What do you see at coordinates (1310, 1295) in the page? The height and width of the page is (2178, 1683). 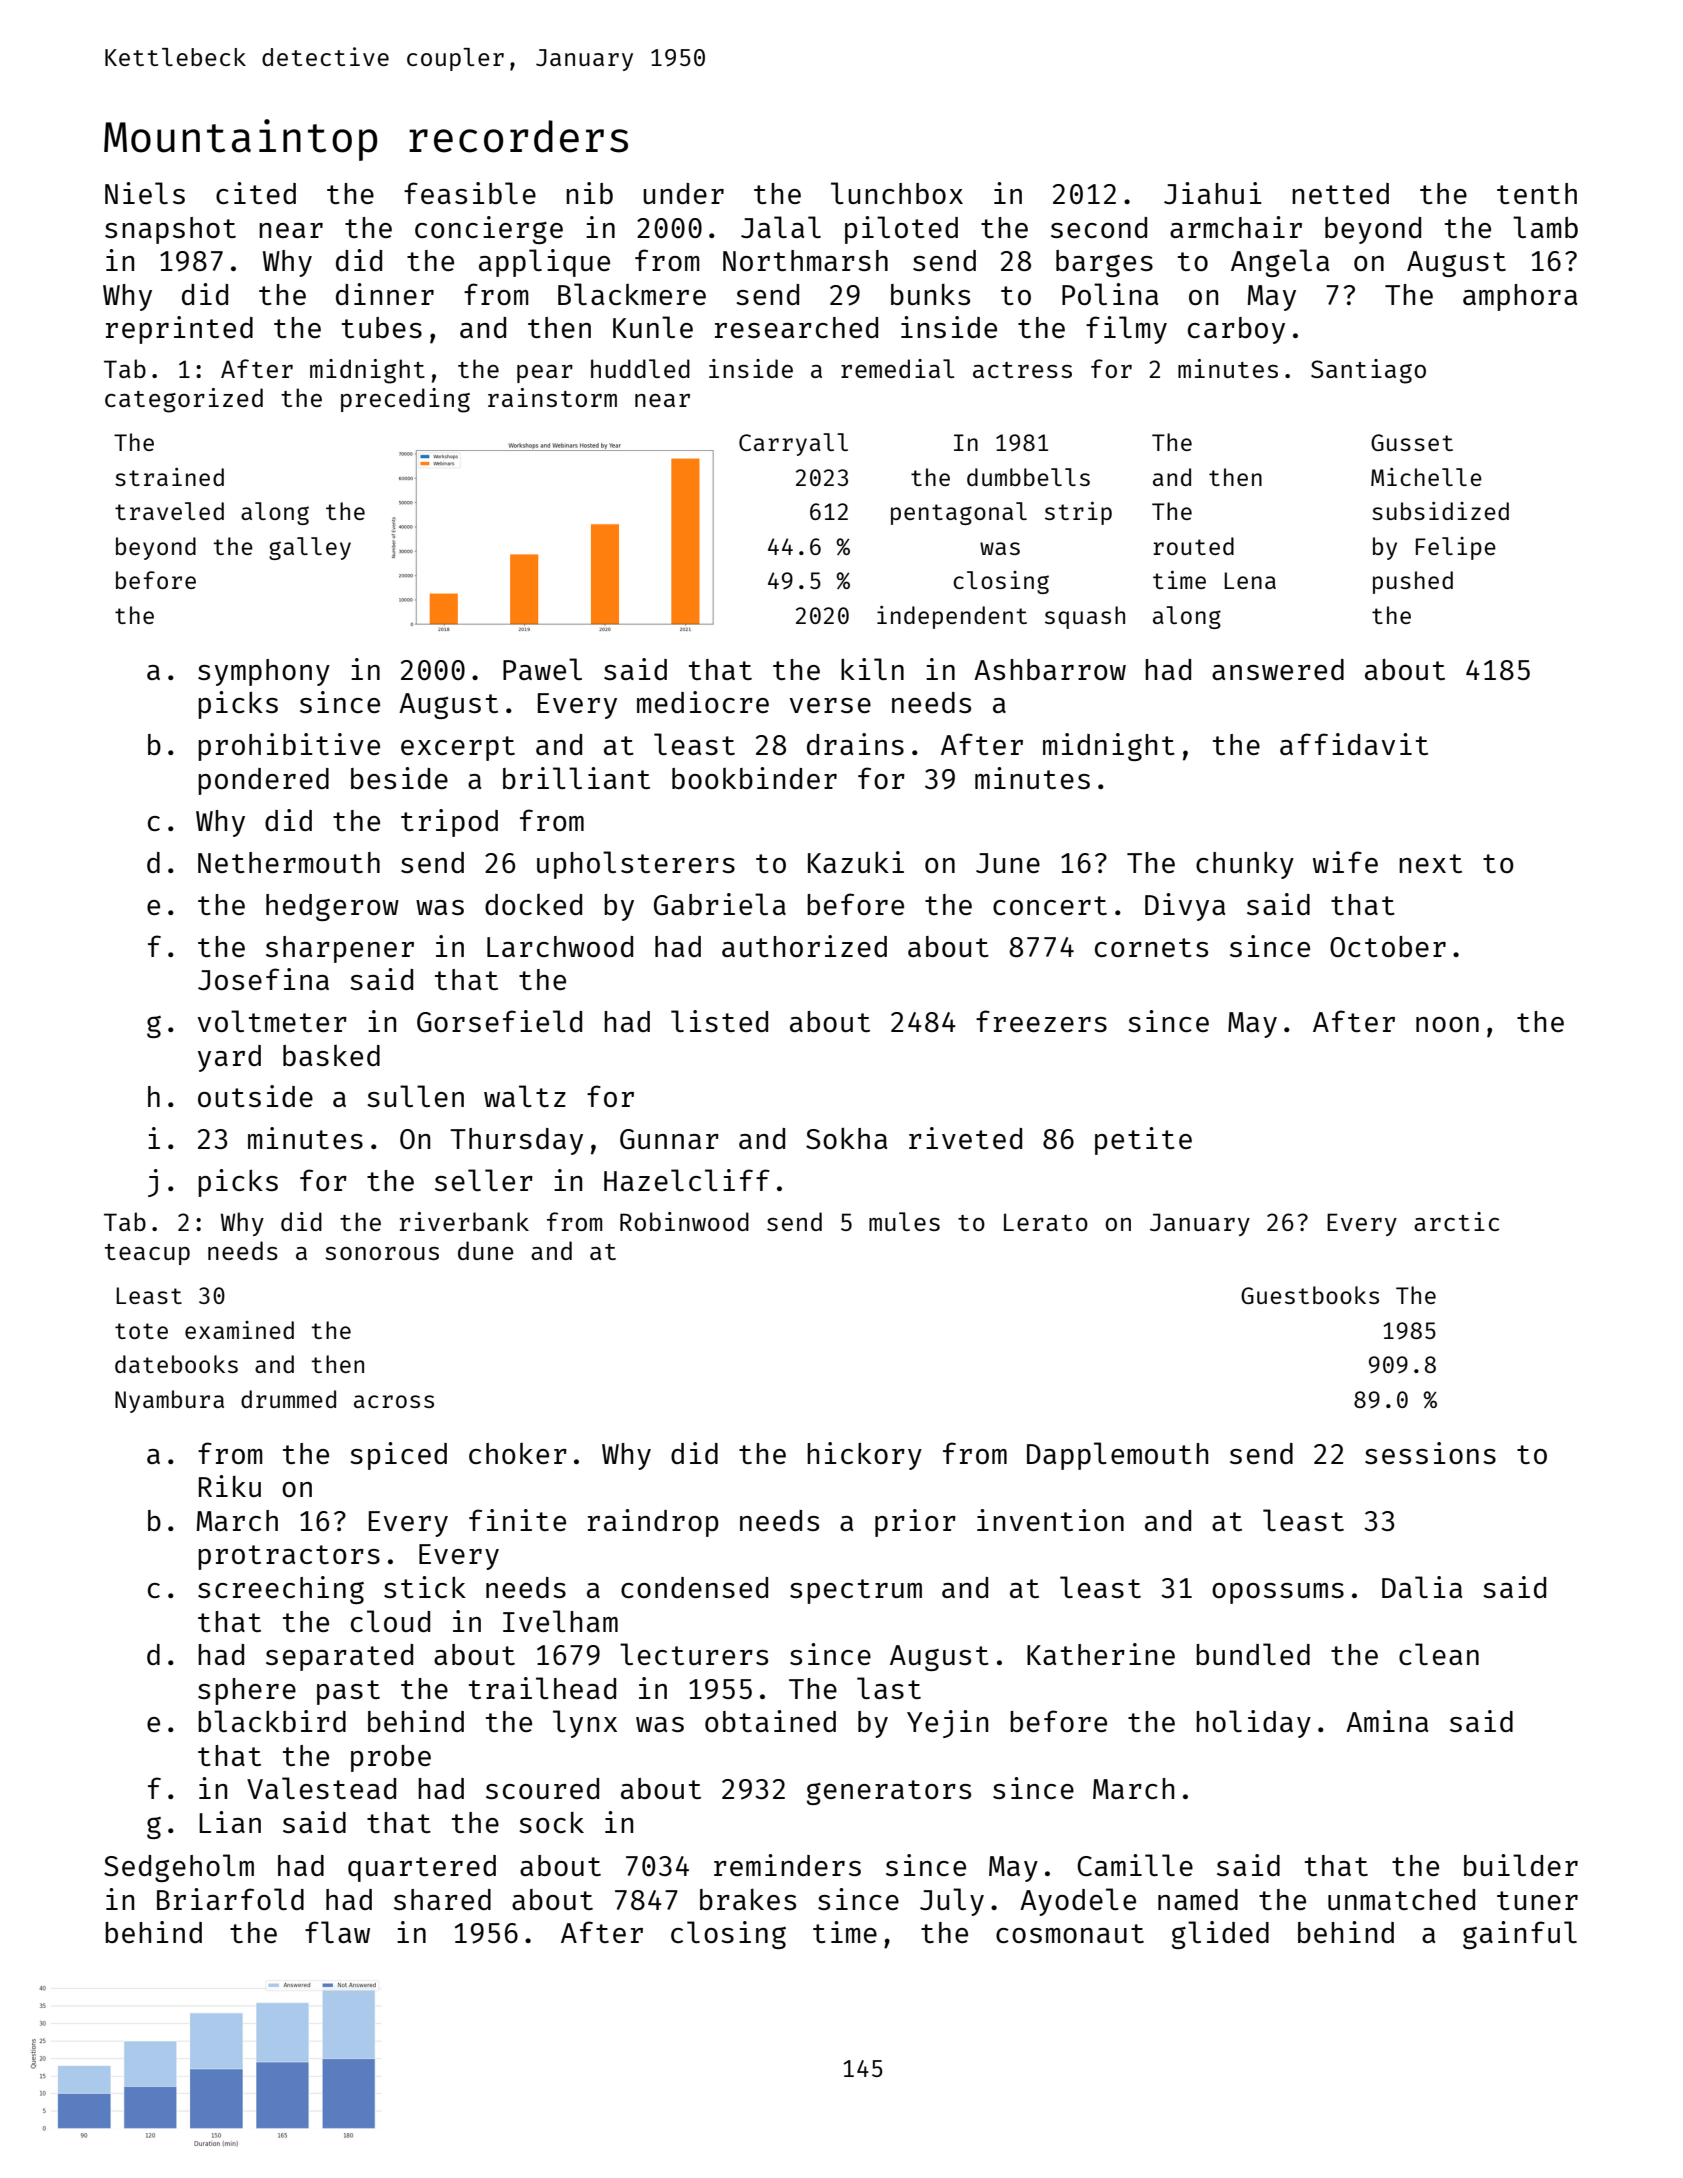 I see `Guestbooks` at bounding box center [1310, 1295].
